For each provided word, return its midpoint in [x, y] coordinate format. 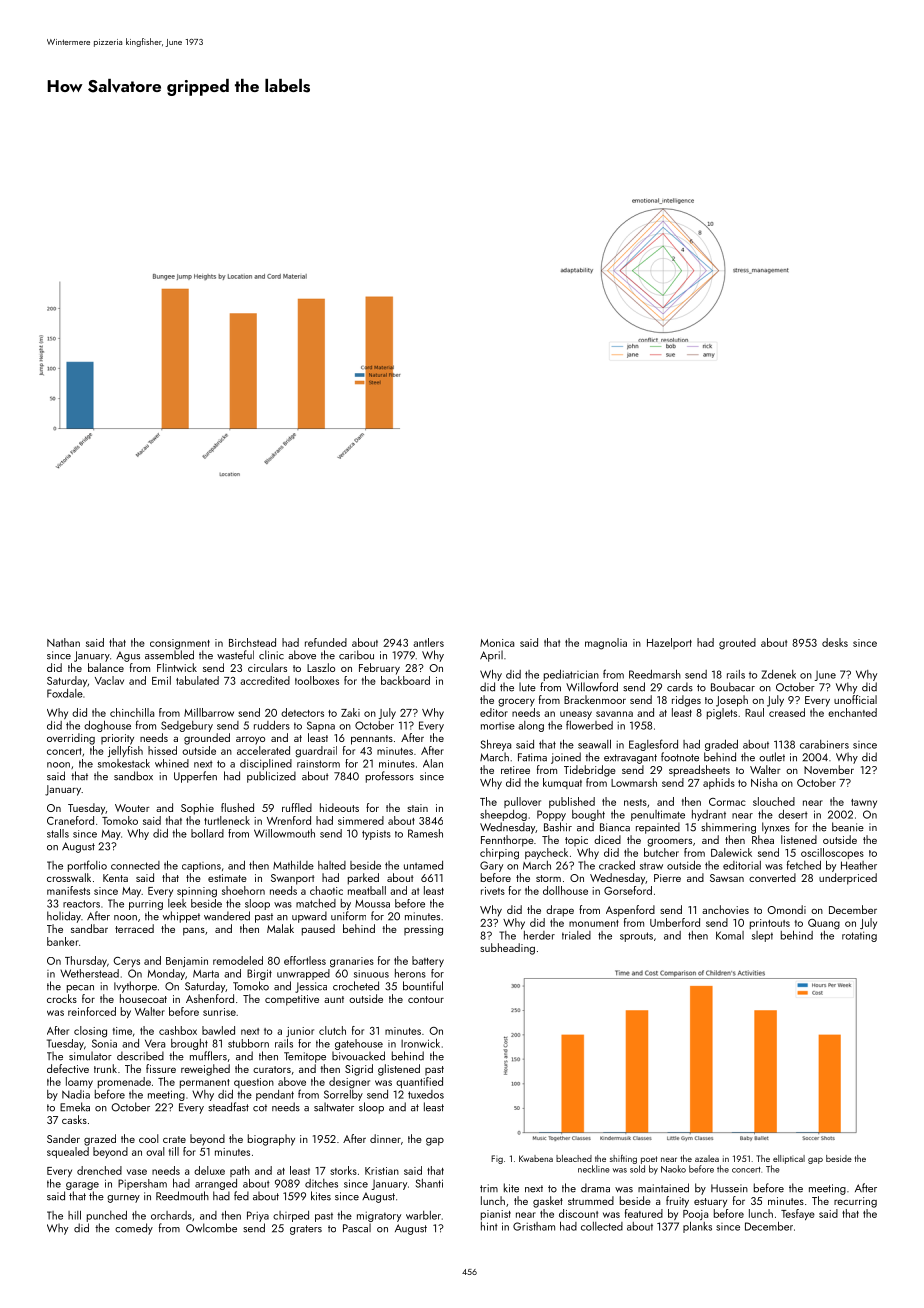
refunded [326, 642]
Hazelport [669, 643]
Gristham [534, 1226]
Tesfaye [798, 1214]
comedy [134, 1229]
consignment [180, 644]
